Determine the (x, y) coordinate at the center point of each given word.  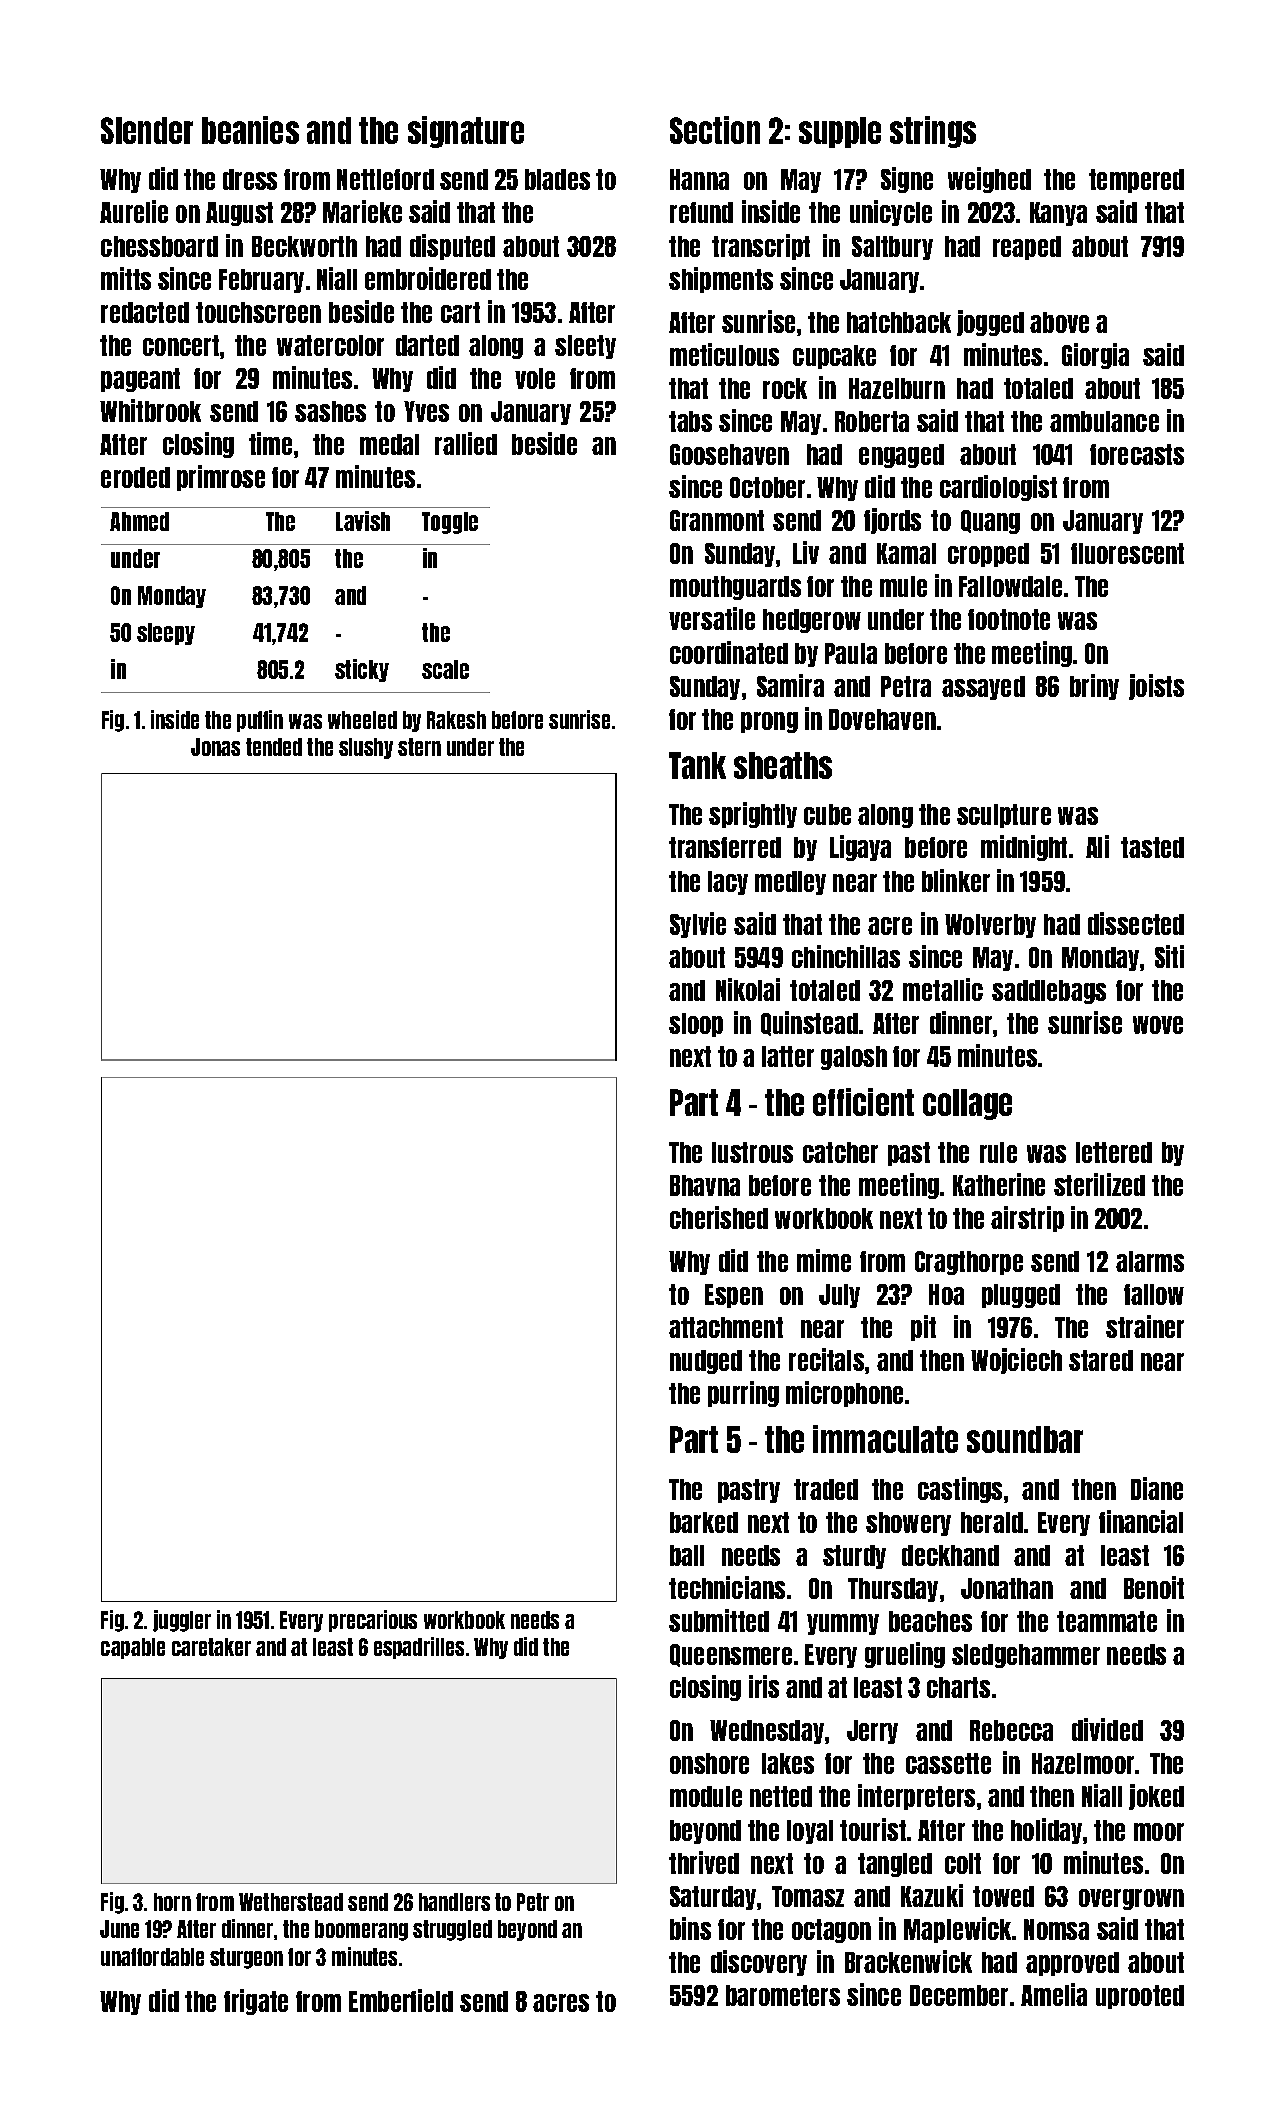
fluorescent (1127, 553)
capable (133, 1648)
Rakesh (456, 720)
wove (1158, 1025)
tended (274, 747)
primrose (221, 478)
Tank (697, 765)
